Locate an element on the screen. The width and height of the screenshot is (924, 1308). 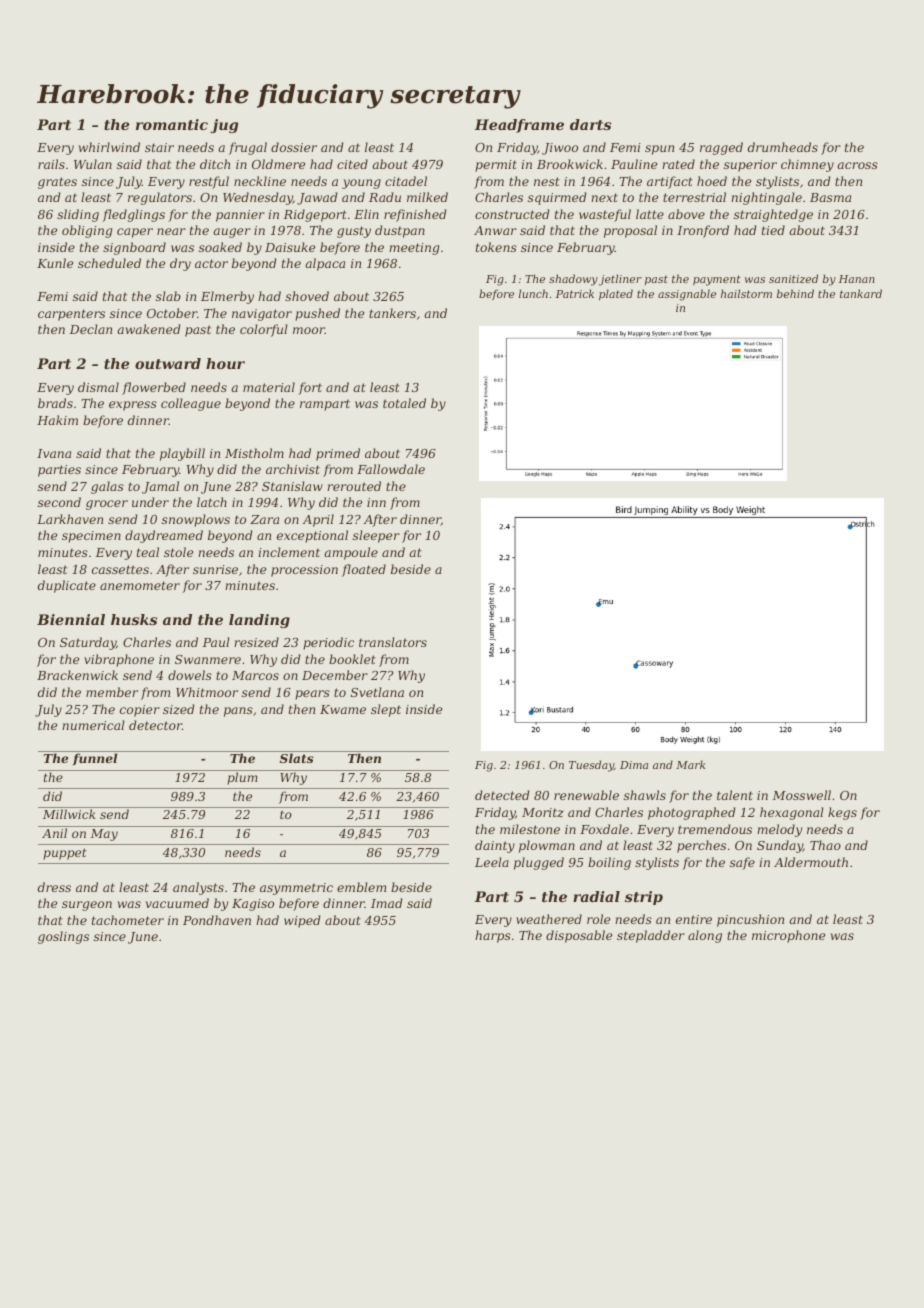
Mark is located at coordinates (691, 764).
